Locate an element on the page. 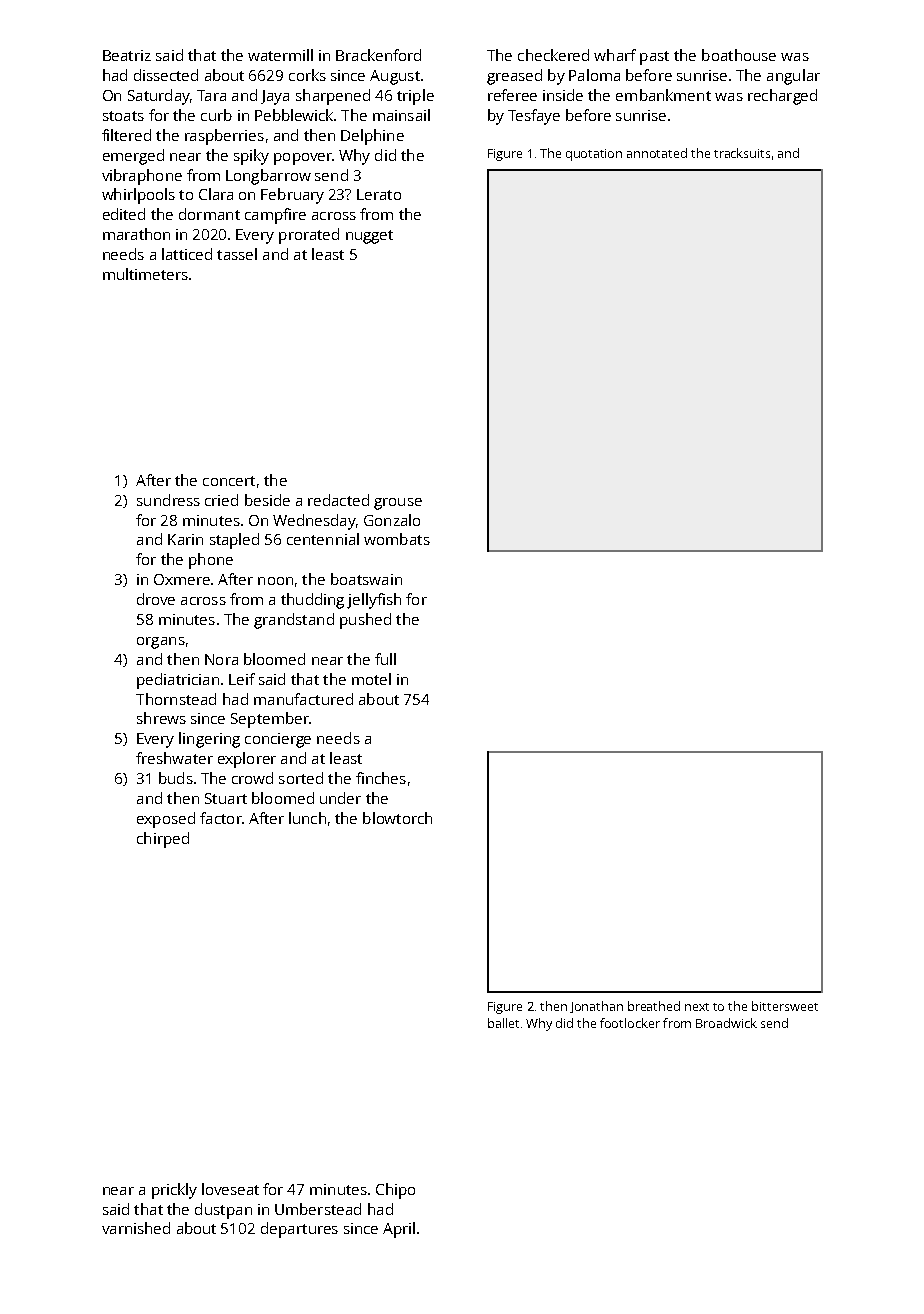  Beatriz is located at coordinates (127, 55).
